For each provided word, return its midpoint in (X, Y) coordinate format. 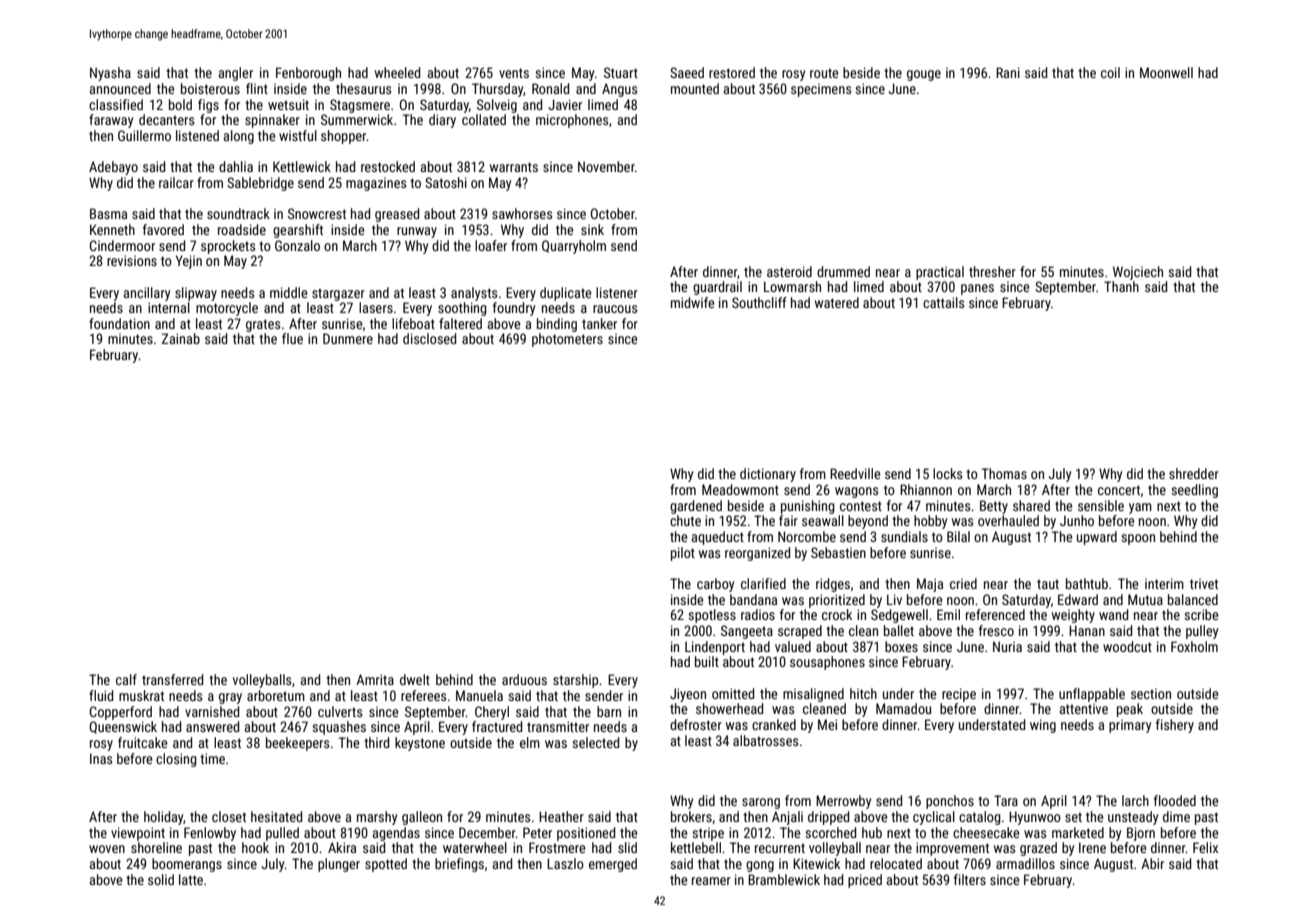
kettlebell (696, 847)
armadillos (1025, 863)
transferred (172, 679)
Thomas (1004, 473)
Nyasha (110, 74)
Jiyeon (688, 695)
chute (685, 520)
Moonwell (1166, 72)
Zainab (181, 338)
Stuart (621, 72)
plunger (339, 865)
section (1151, 694)
